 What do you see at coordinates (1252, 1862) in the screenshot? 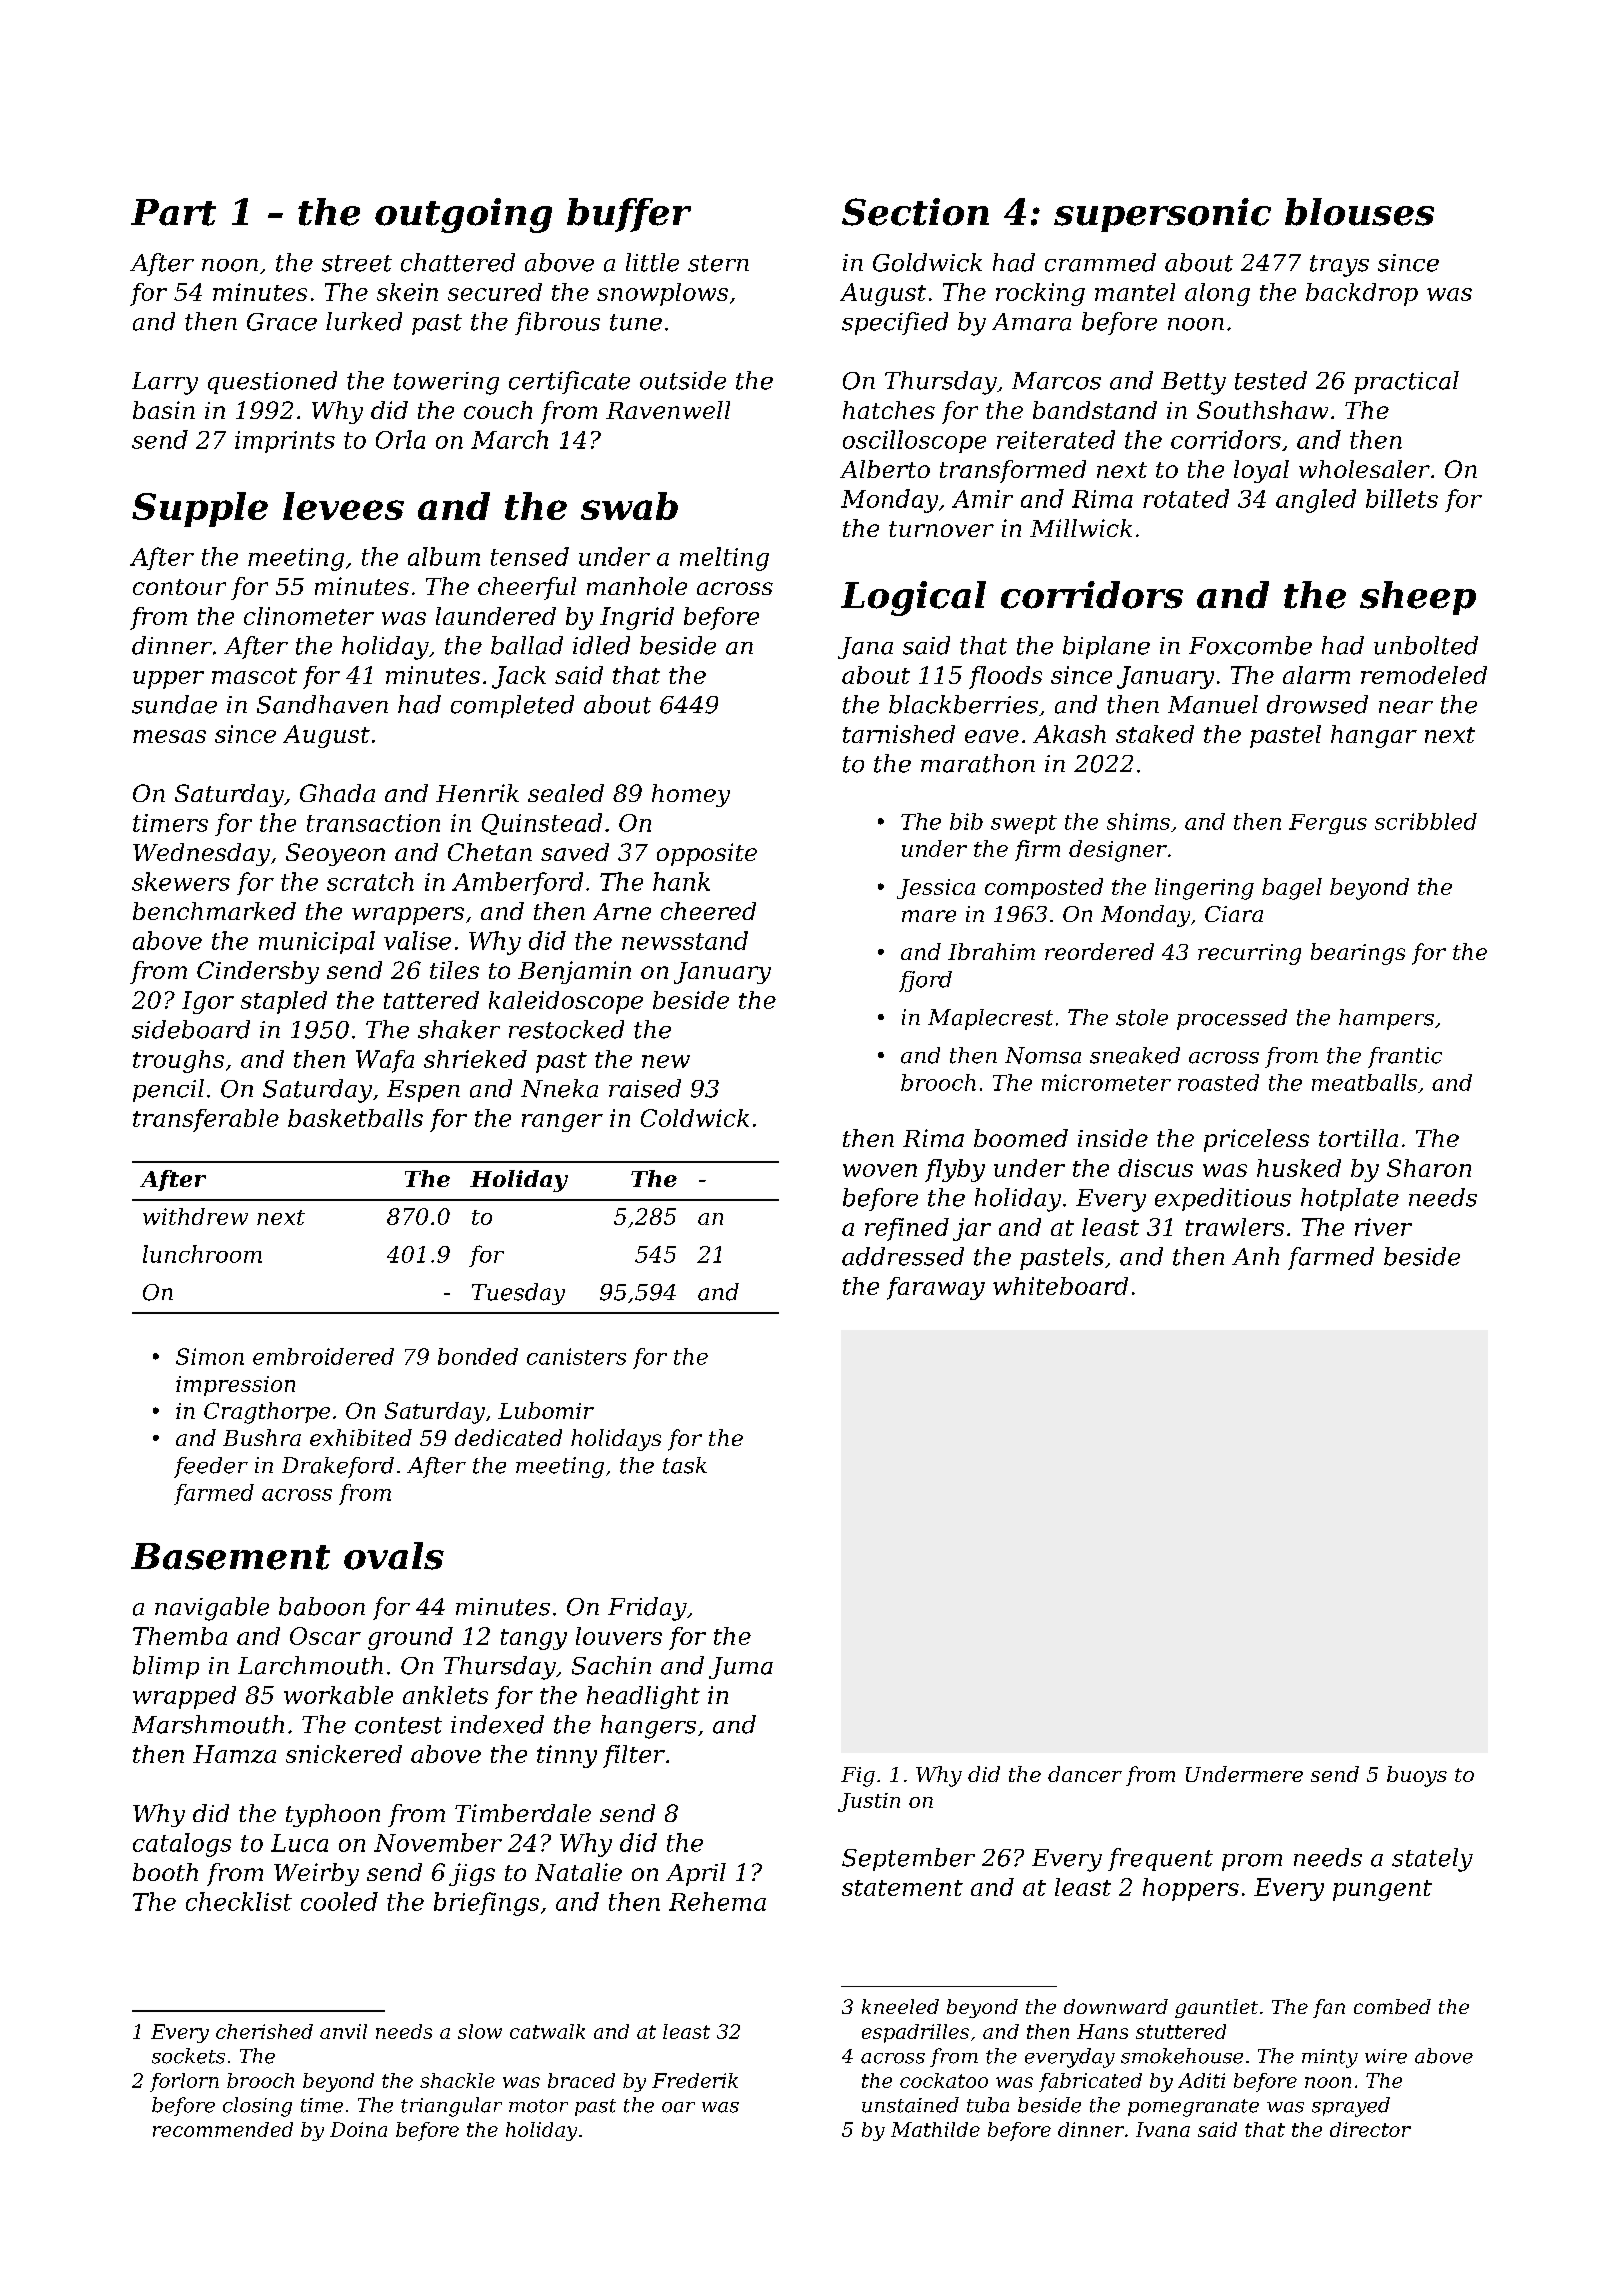
I see `prom` at bounding box center [1252, 1862].
